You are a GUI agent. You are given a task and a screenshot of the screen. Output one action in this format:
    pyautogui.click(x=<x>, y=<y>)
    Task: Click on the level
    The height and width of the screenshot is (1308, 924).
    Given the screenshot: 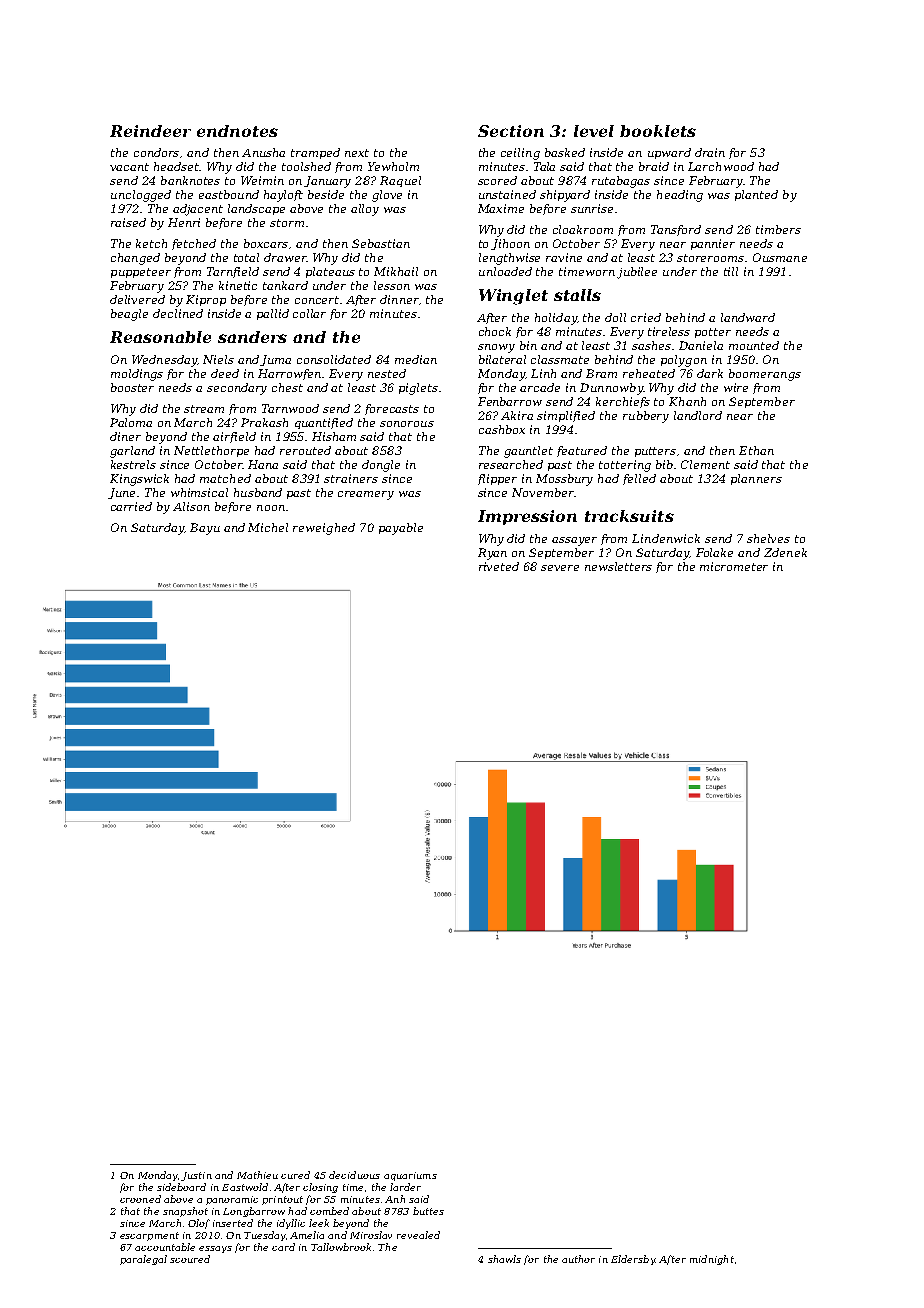 What is the action you would take?
    pyautogui.click(x=594, y=131)
